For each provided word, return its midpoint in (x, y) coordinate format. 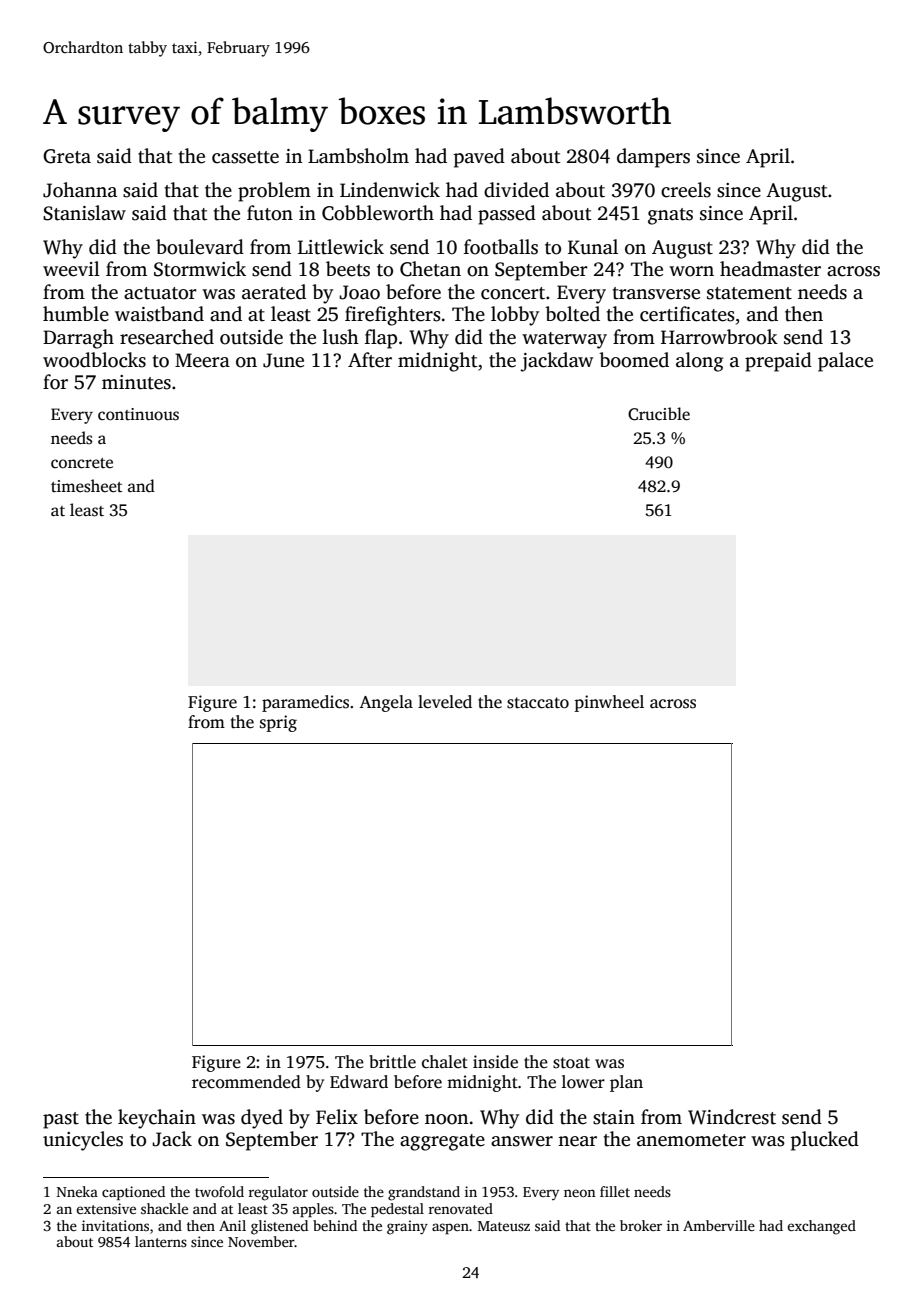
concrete (82, 463)
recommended (246, 1082)
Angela (386, 703)
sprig (278, 723)
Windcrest (732, 1117)
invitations (115, 1225)
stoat (571, 1063)
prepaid (778, 362)
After (370, 360)
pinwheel (609, 703)
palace (845, 362)
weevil (71, 269)
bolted (572, 314)
